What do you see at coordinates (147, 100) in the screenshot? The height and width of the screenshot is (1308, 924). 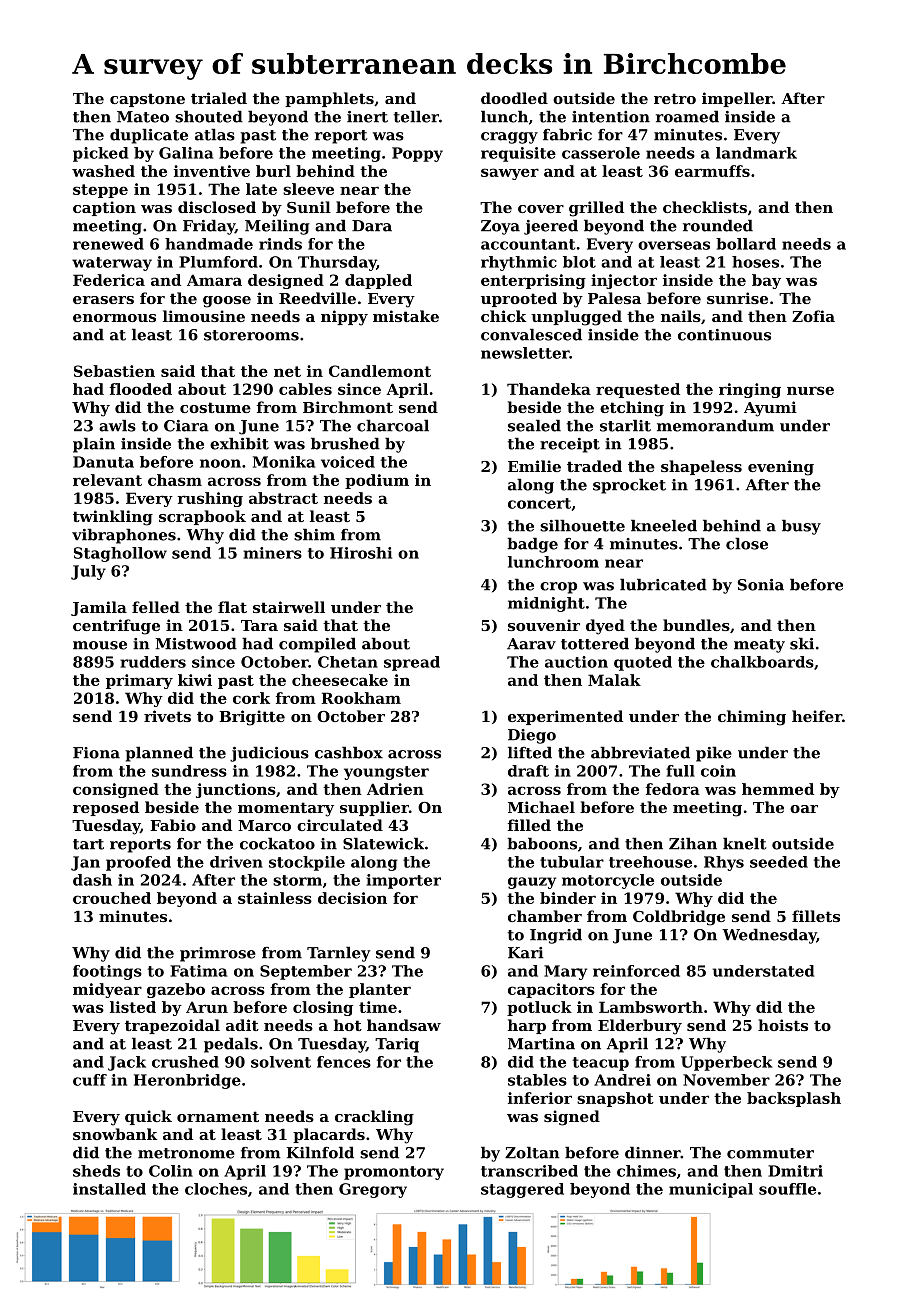 I see `capstone` at bounding box center [147, 100].
